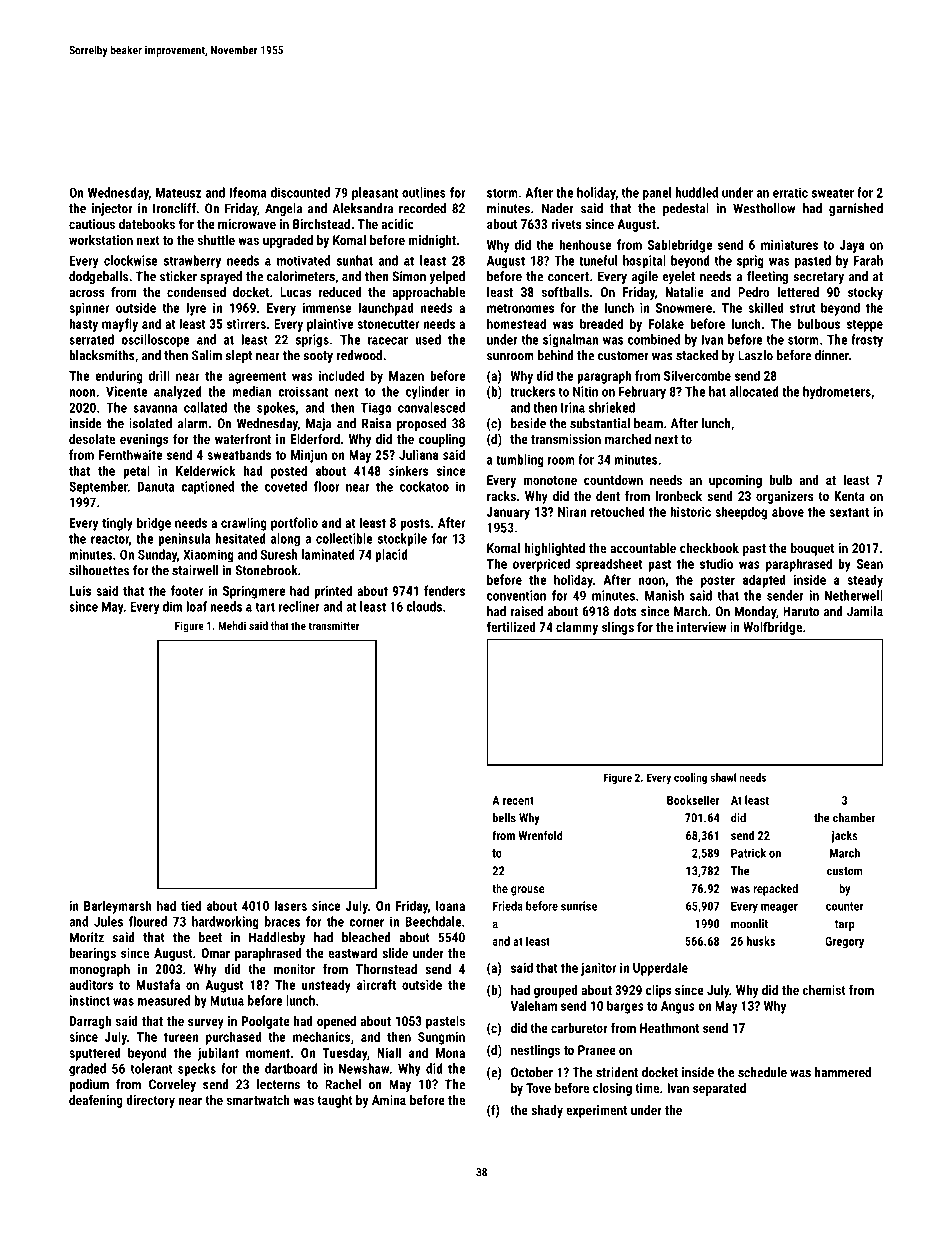 Image resolution: width=952 pixels, height=1233 pixels. I want to click on shady, so click(547, 1111).
